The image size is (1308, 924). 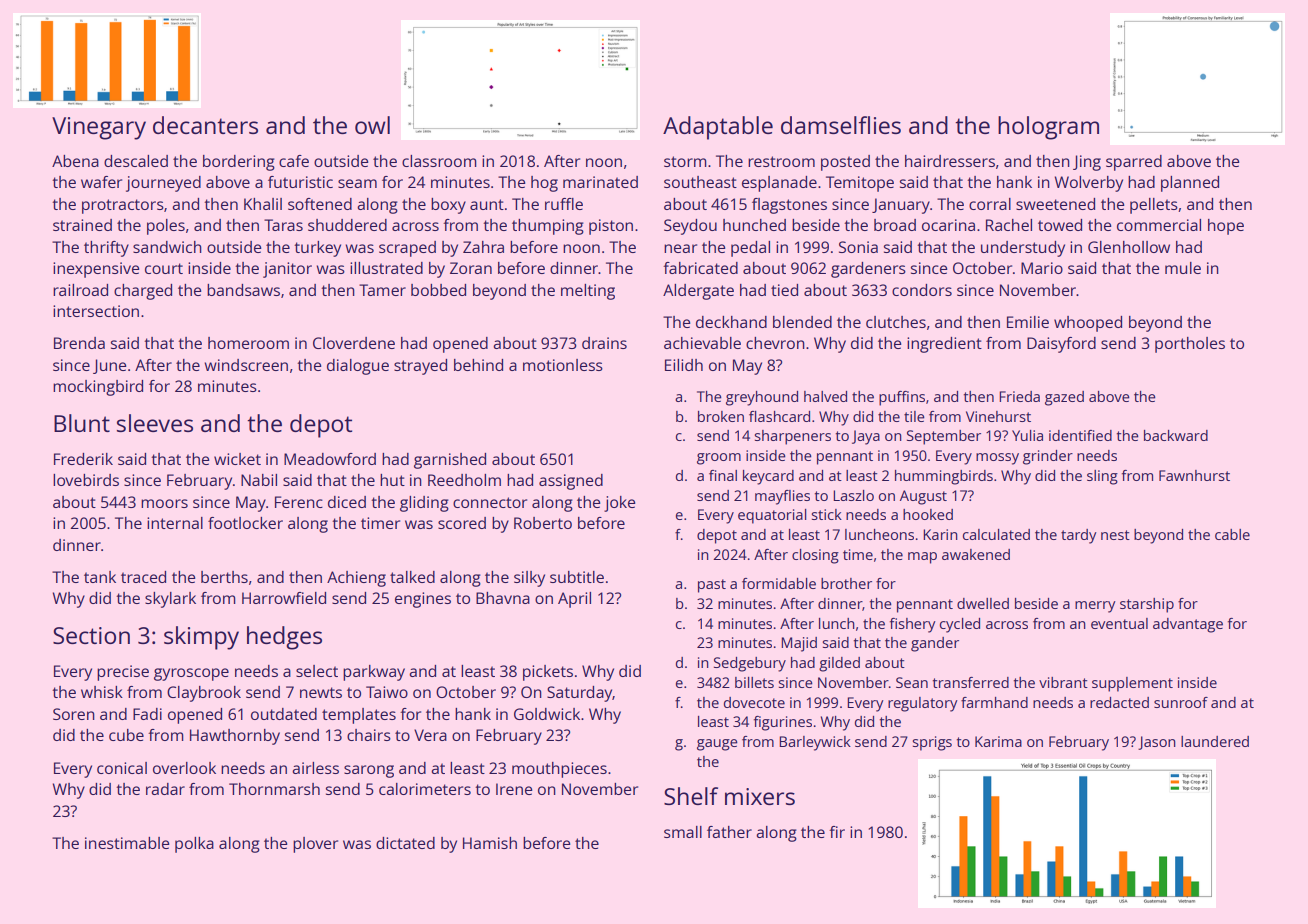 What do you see at coordinates (1020, 396) in the page?
I see `Frieda` at bounding box center [1020, 396].
